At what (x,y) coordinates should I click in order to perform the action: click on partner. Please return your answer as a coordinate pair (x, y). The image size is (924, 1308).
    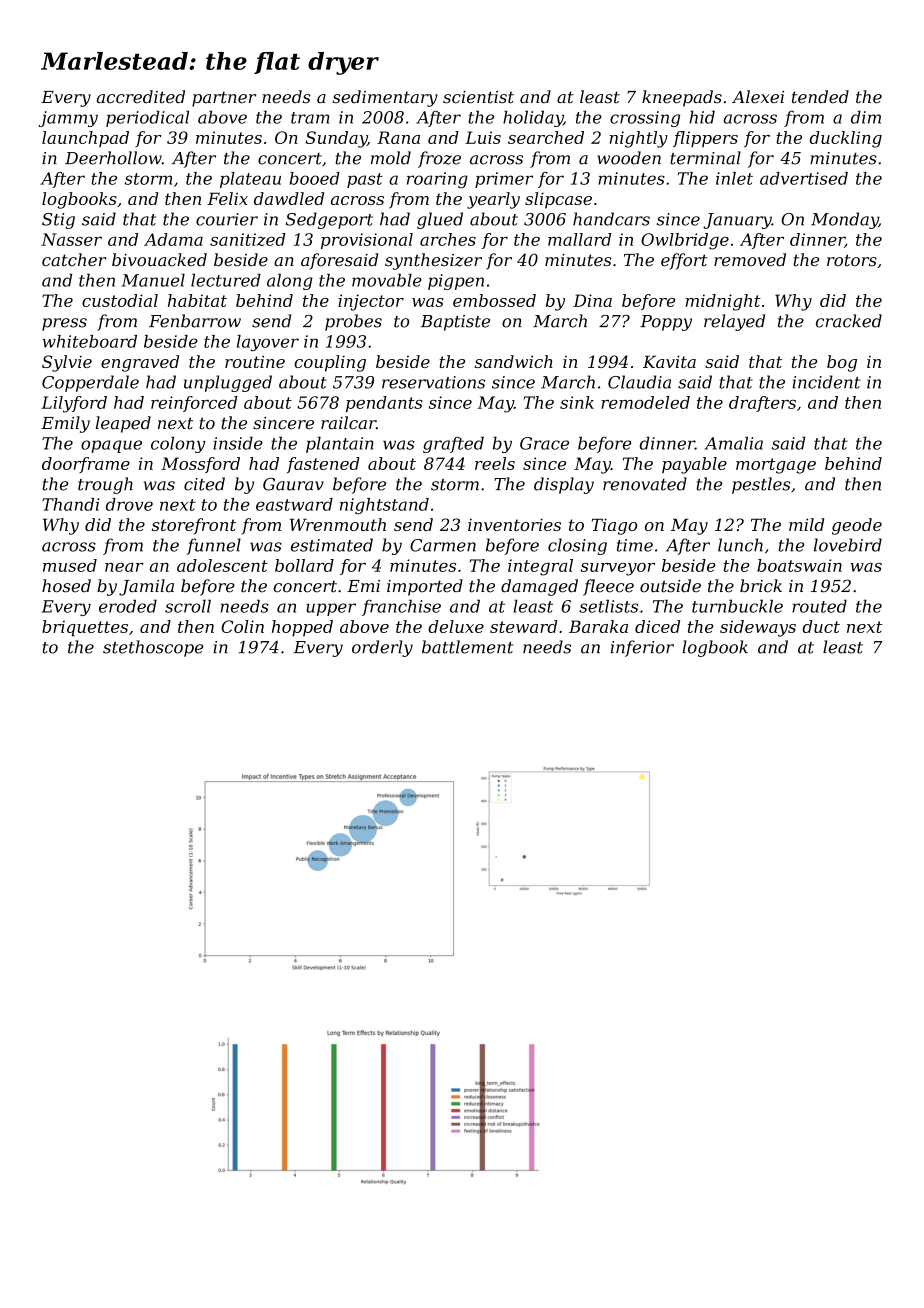
    Looking at the image, I should click on (224, 99).
